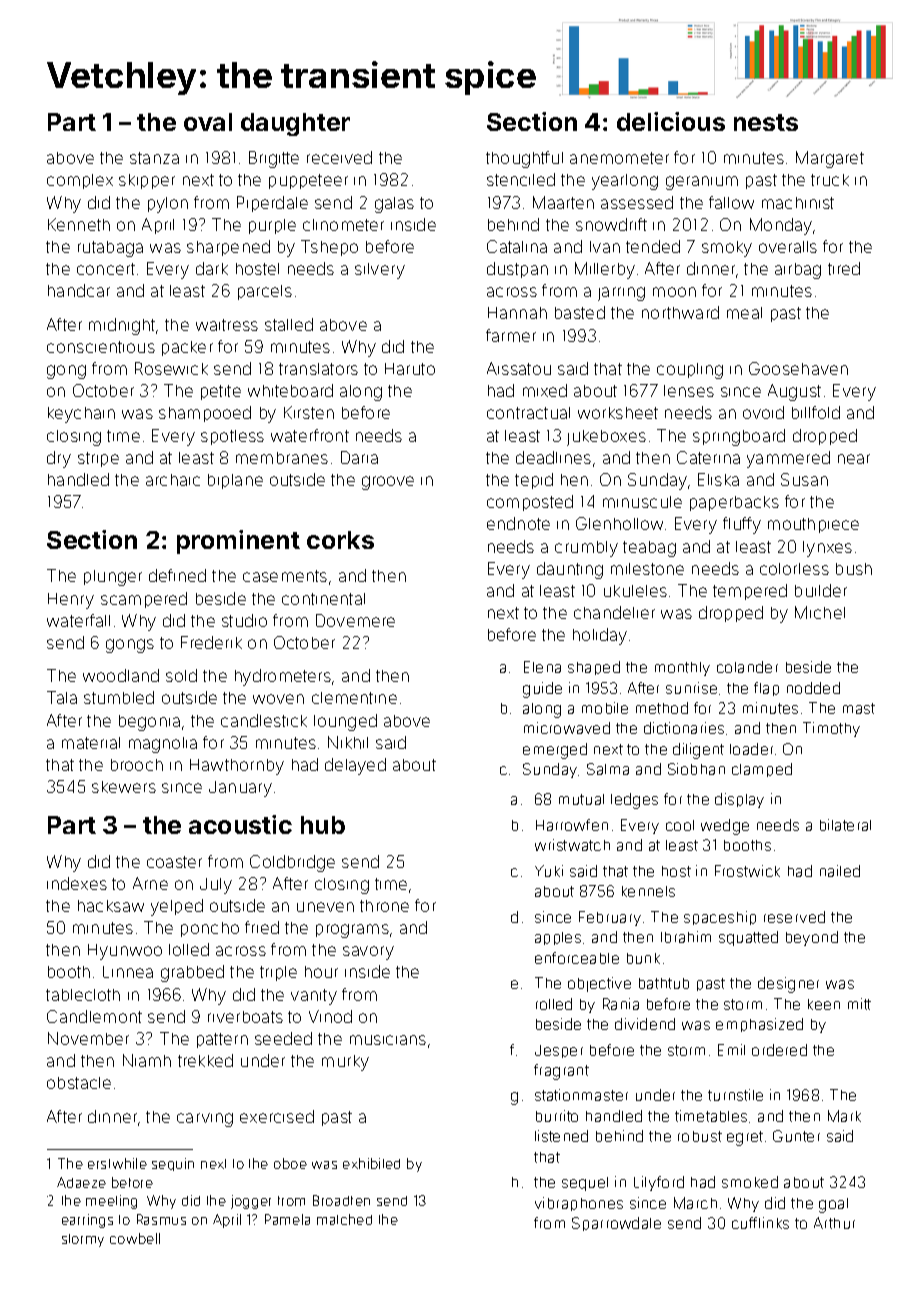  Describe the element at coordinates (348, 742) in the screenshot. I see `Nikhil` at that location.
